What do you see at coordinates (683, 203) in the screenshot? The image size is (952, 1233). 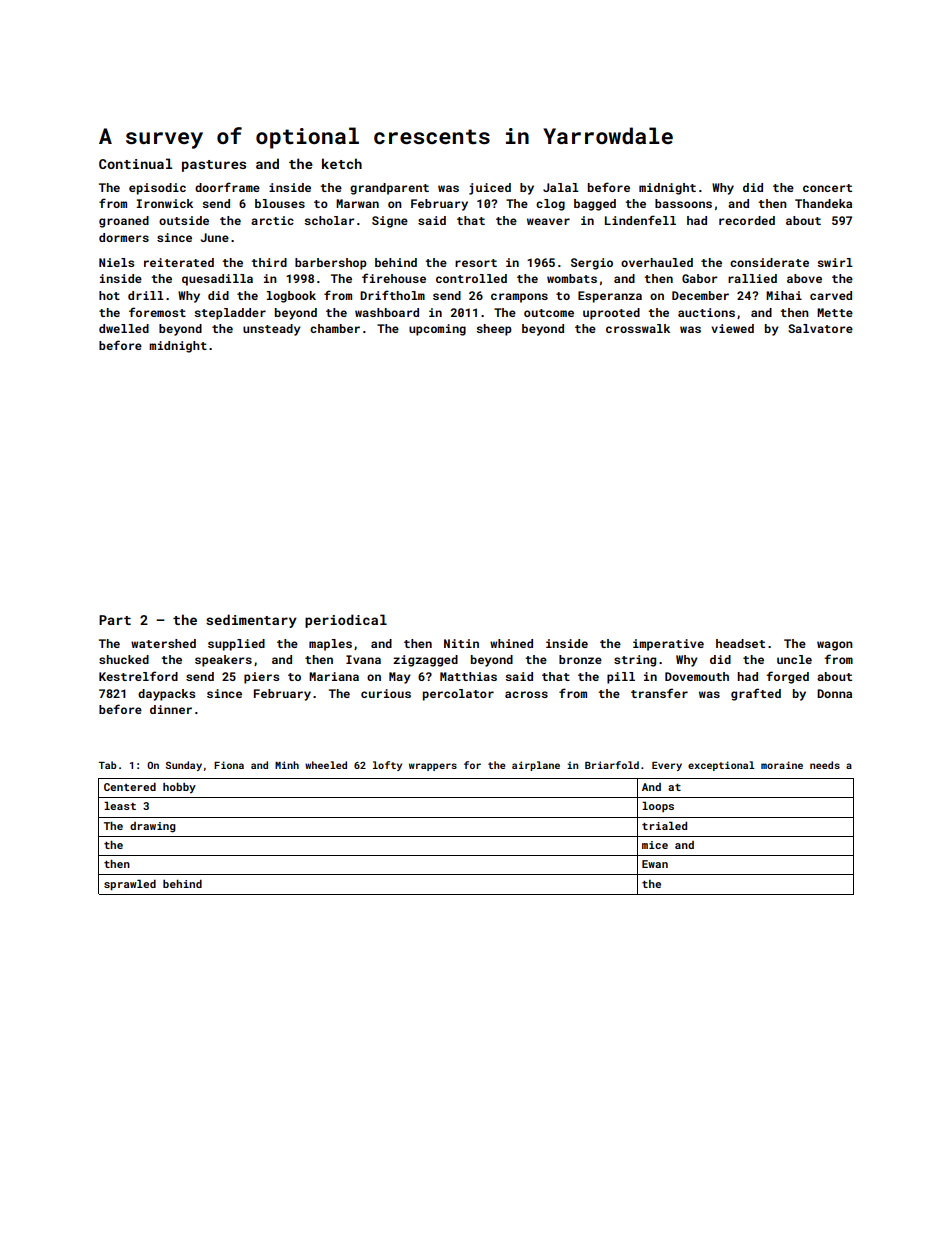 I see `bassoons` at bounding box center [683, 203].
